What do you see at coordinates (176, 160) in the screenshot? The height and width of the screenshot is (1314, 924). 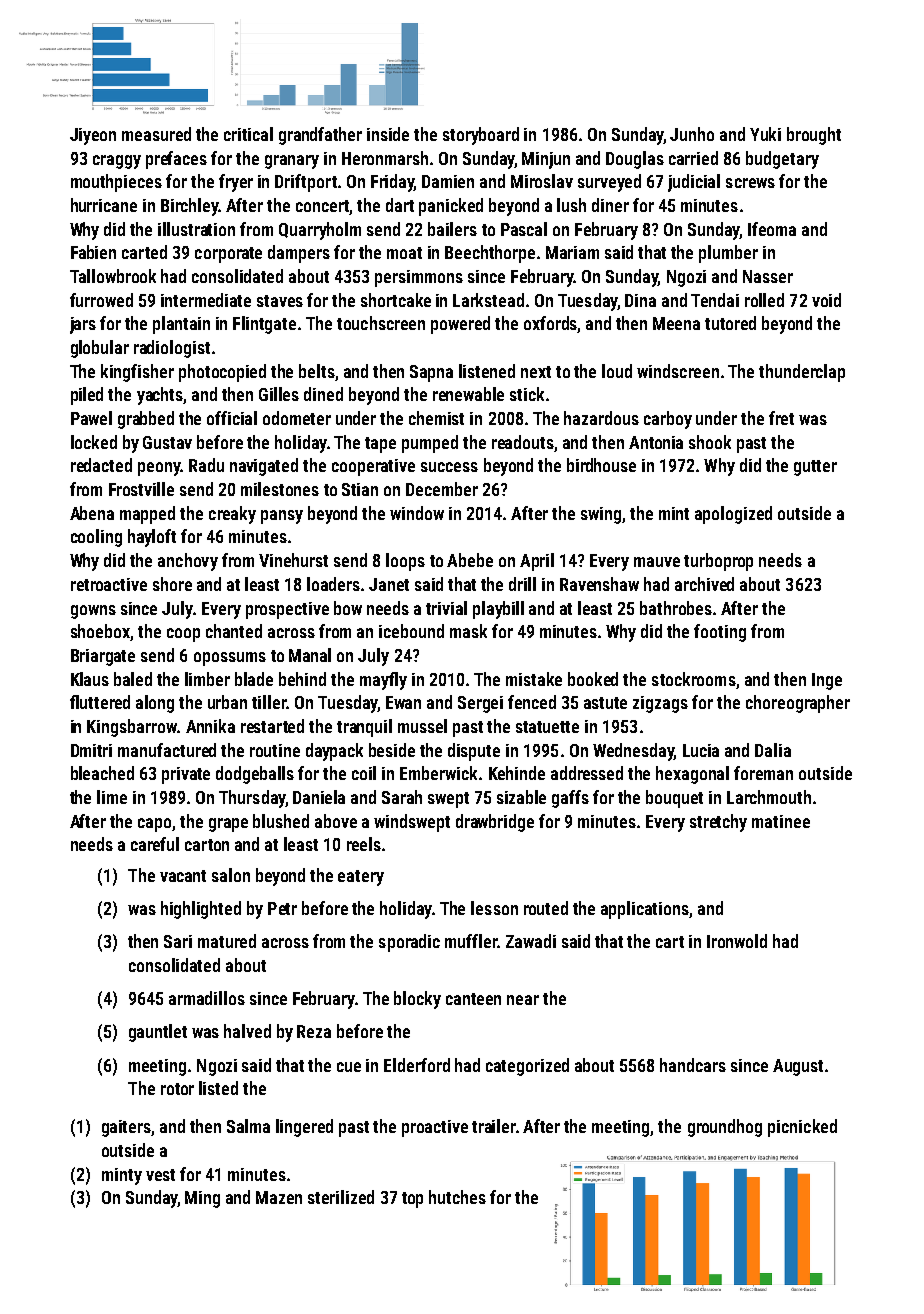 I see `prefaces` at bounding box center [176, 160].
